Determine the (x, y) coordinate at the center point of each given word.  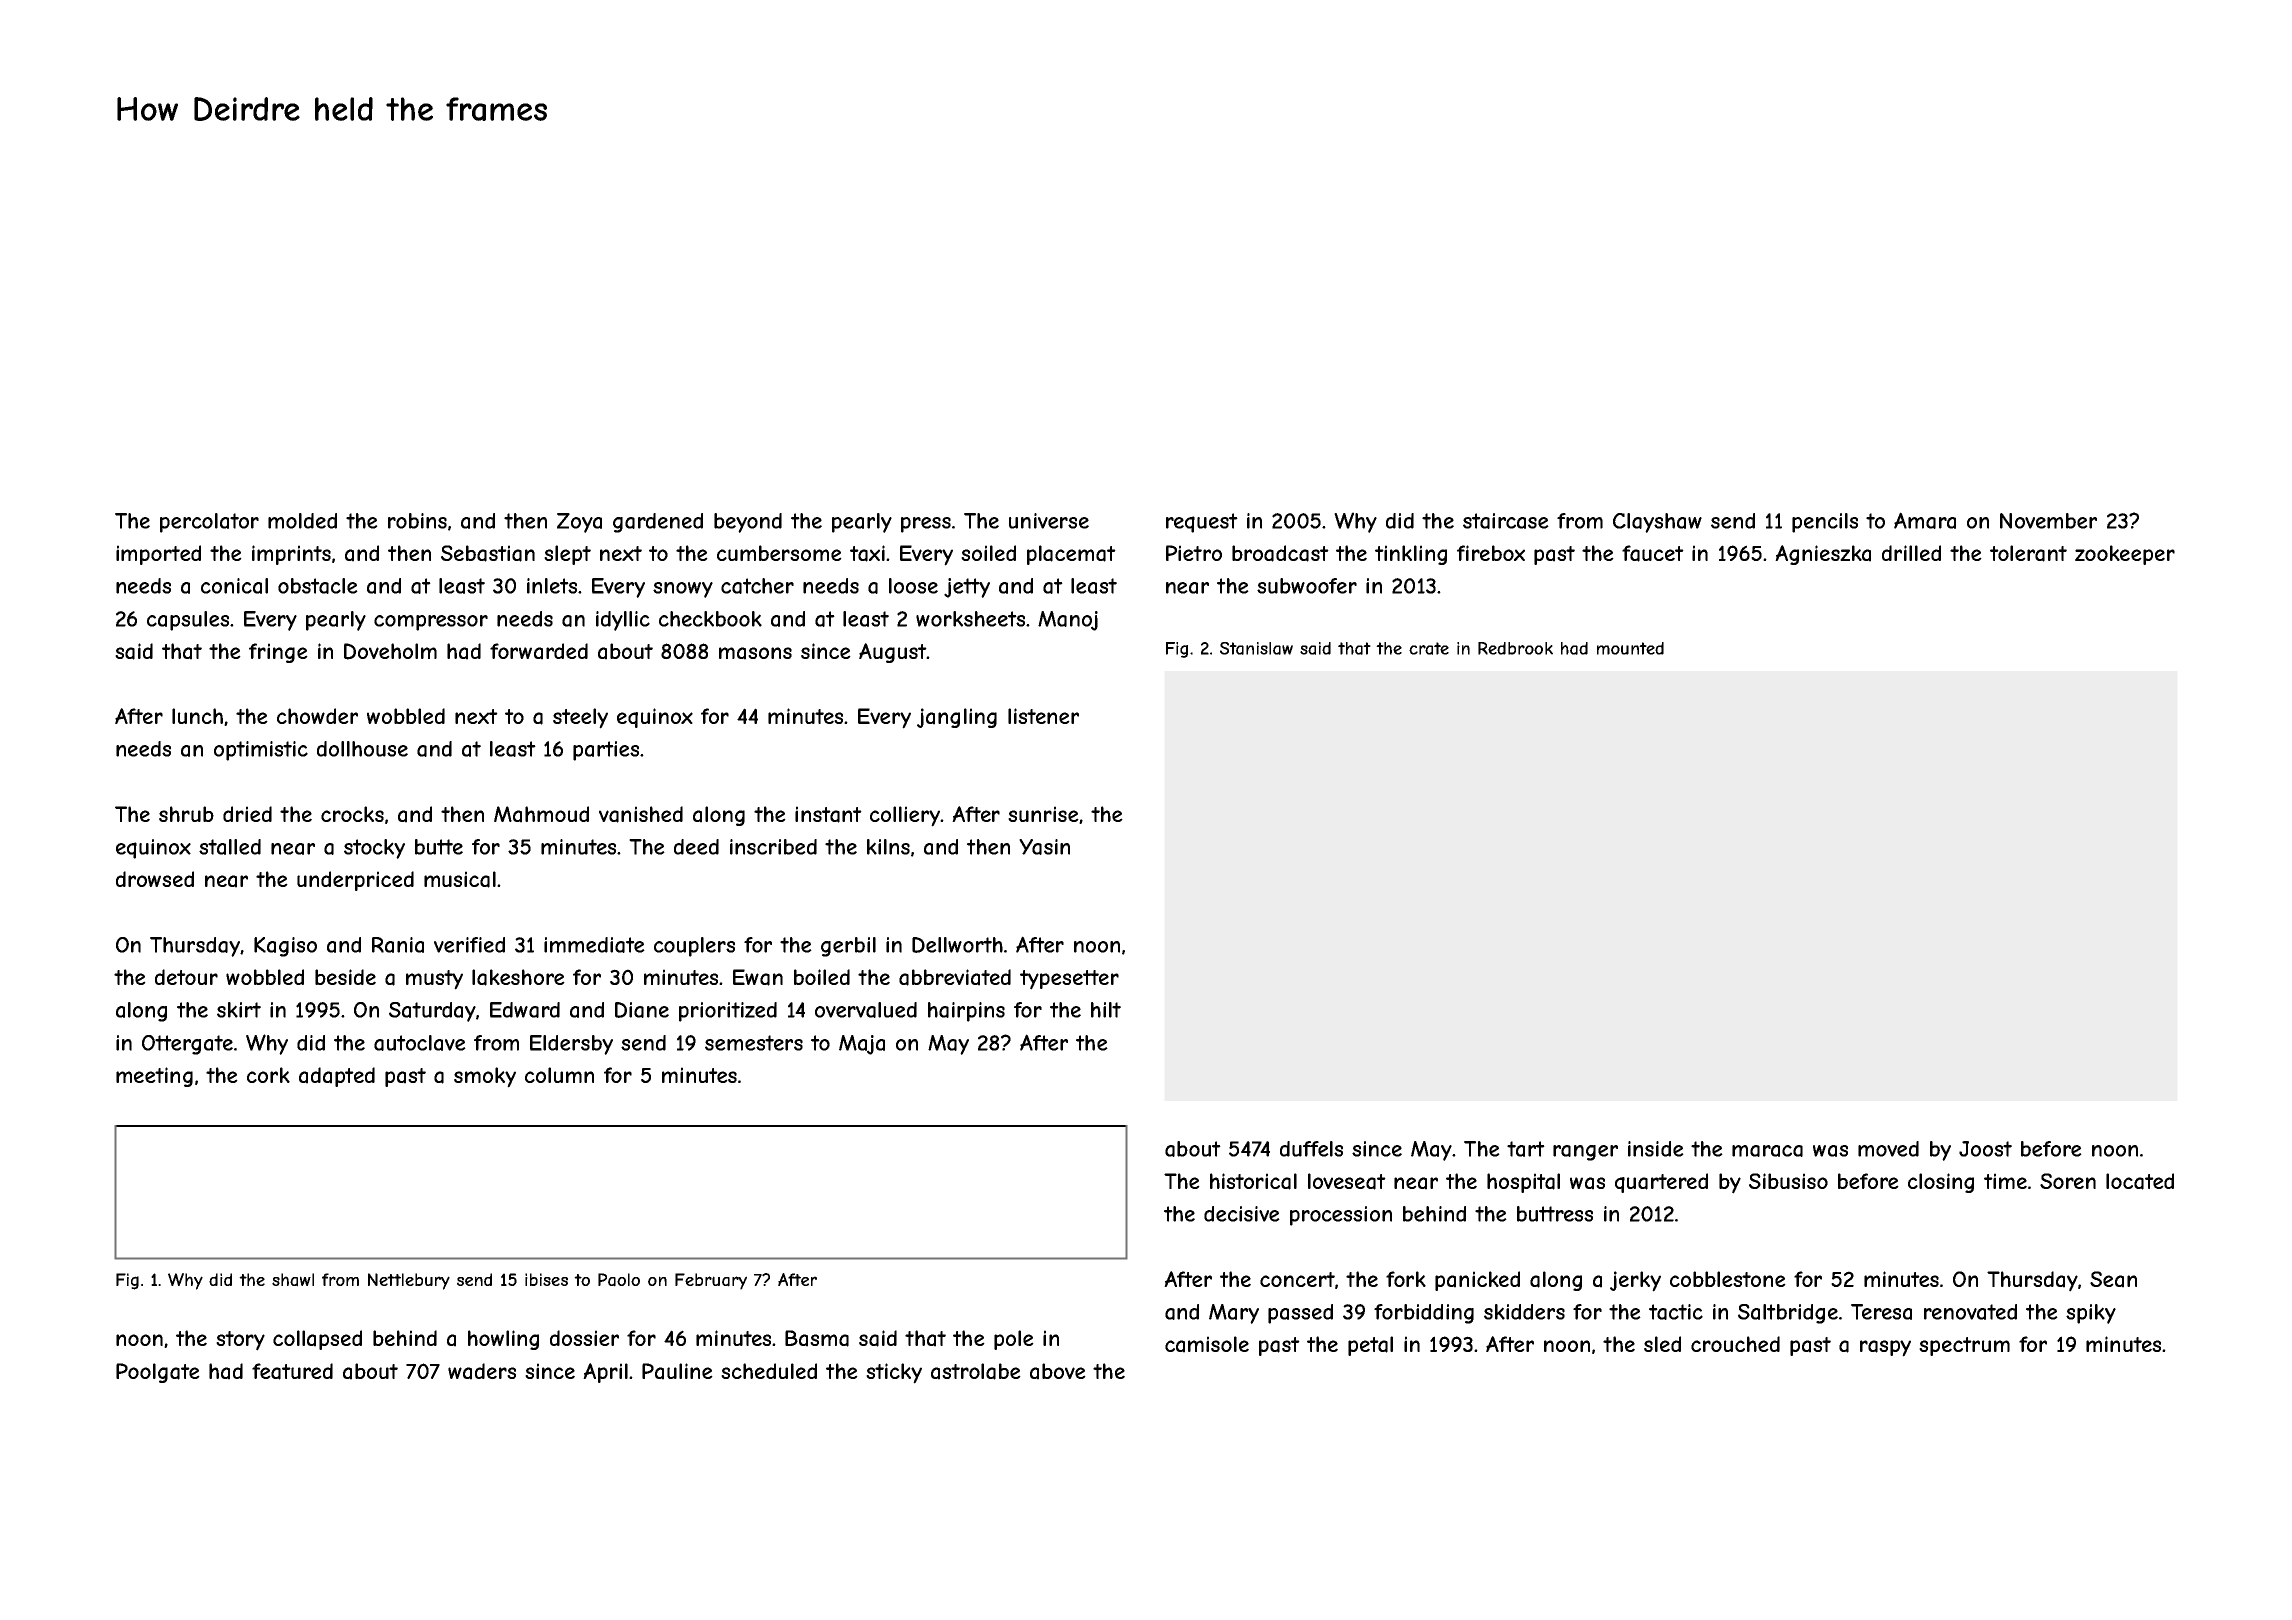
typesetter (1069, 980)
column (559, 1075)
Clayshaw (1657, 523)
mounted (1630, 648)
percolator (209, 523)
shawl (293, 1280)
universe (1049, 521)
